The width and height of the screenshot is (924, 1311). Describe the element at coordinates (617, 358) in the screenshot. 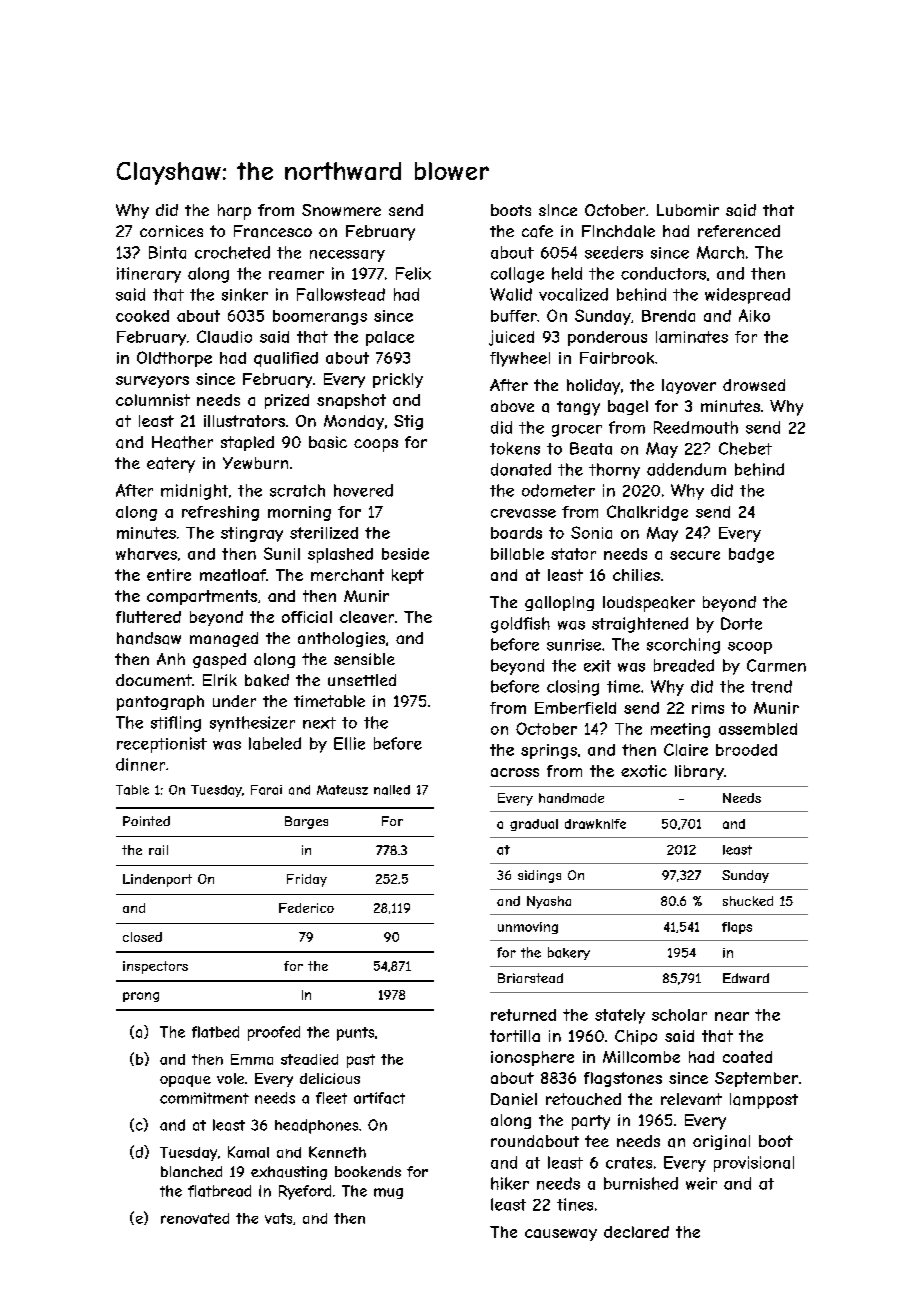

I see `Fairbrook` at that location.
